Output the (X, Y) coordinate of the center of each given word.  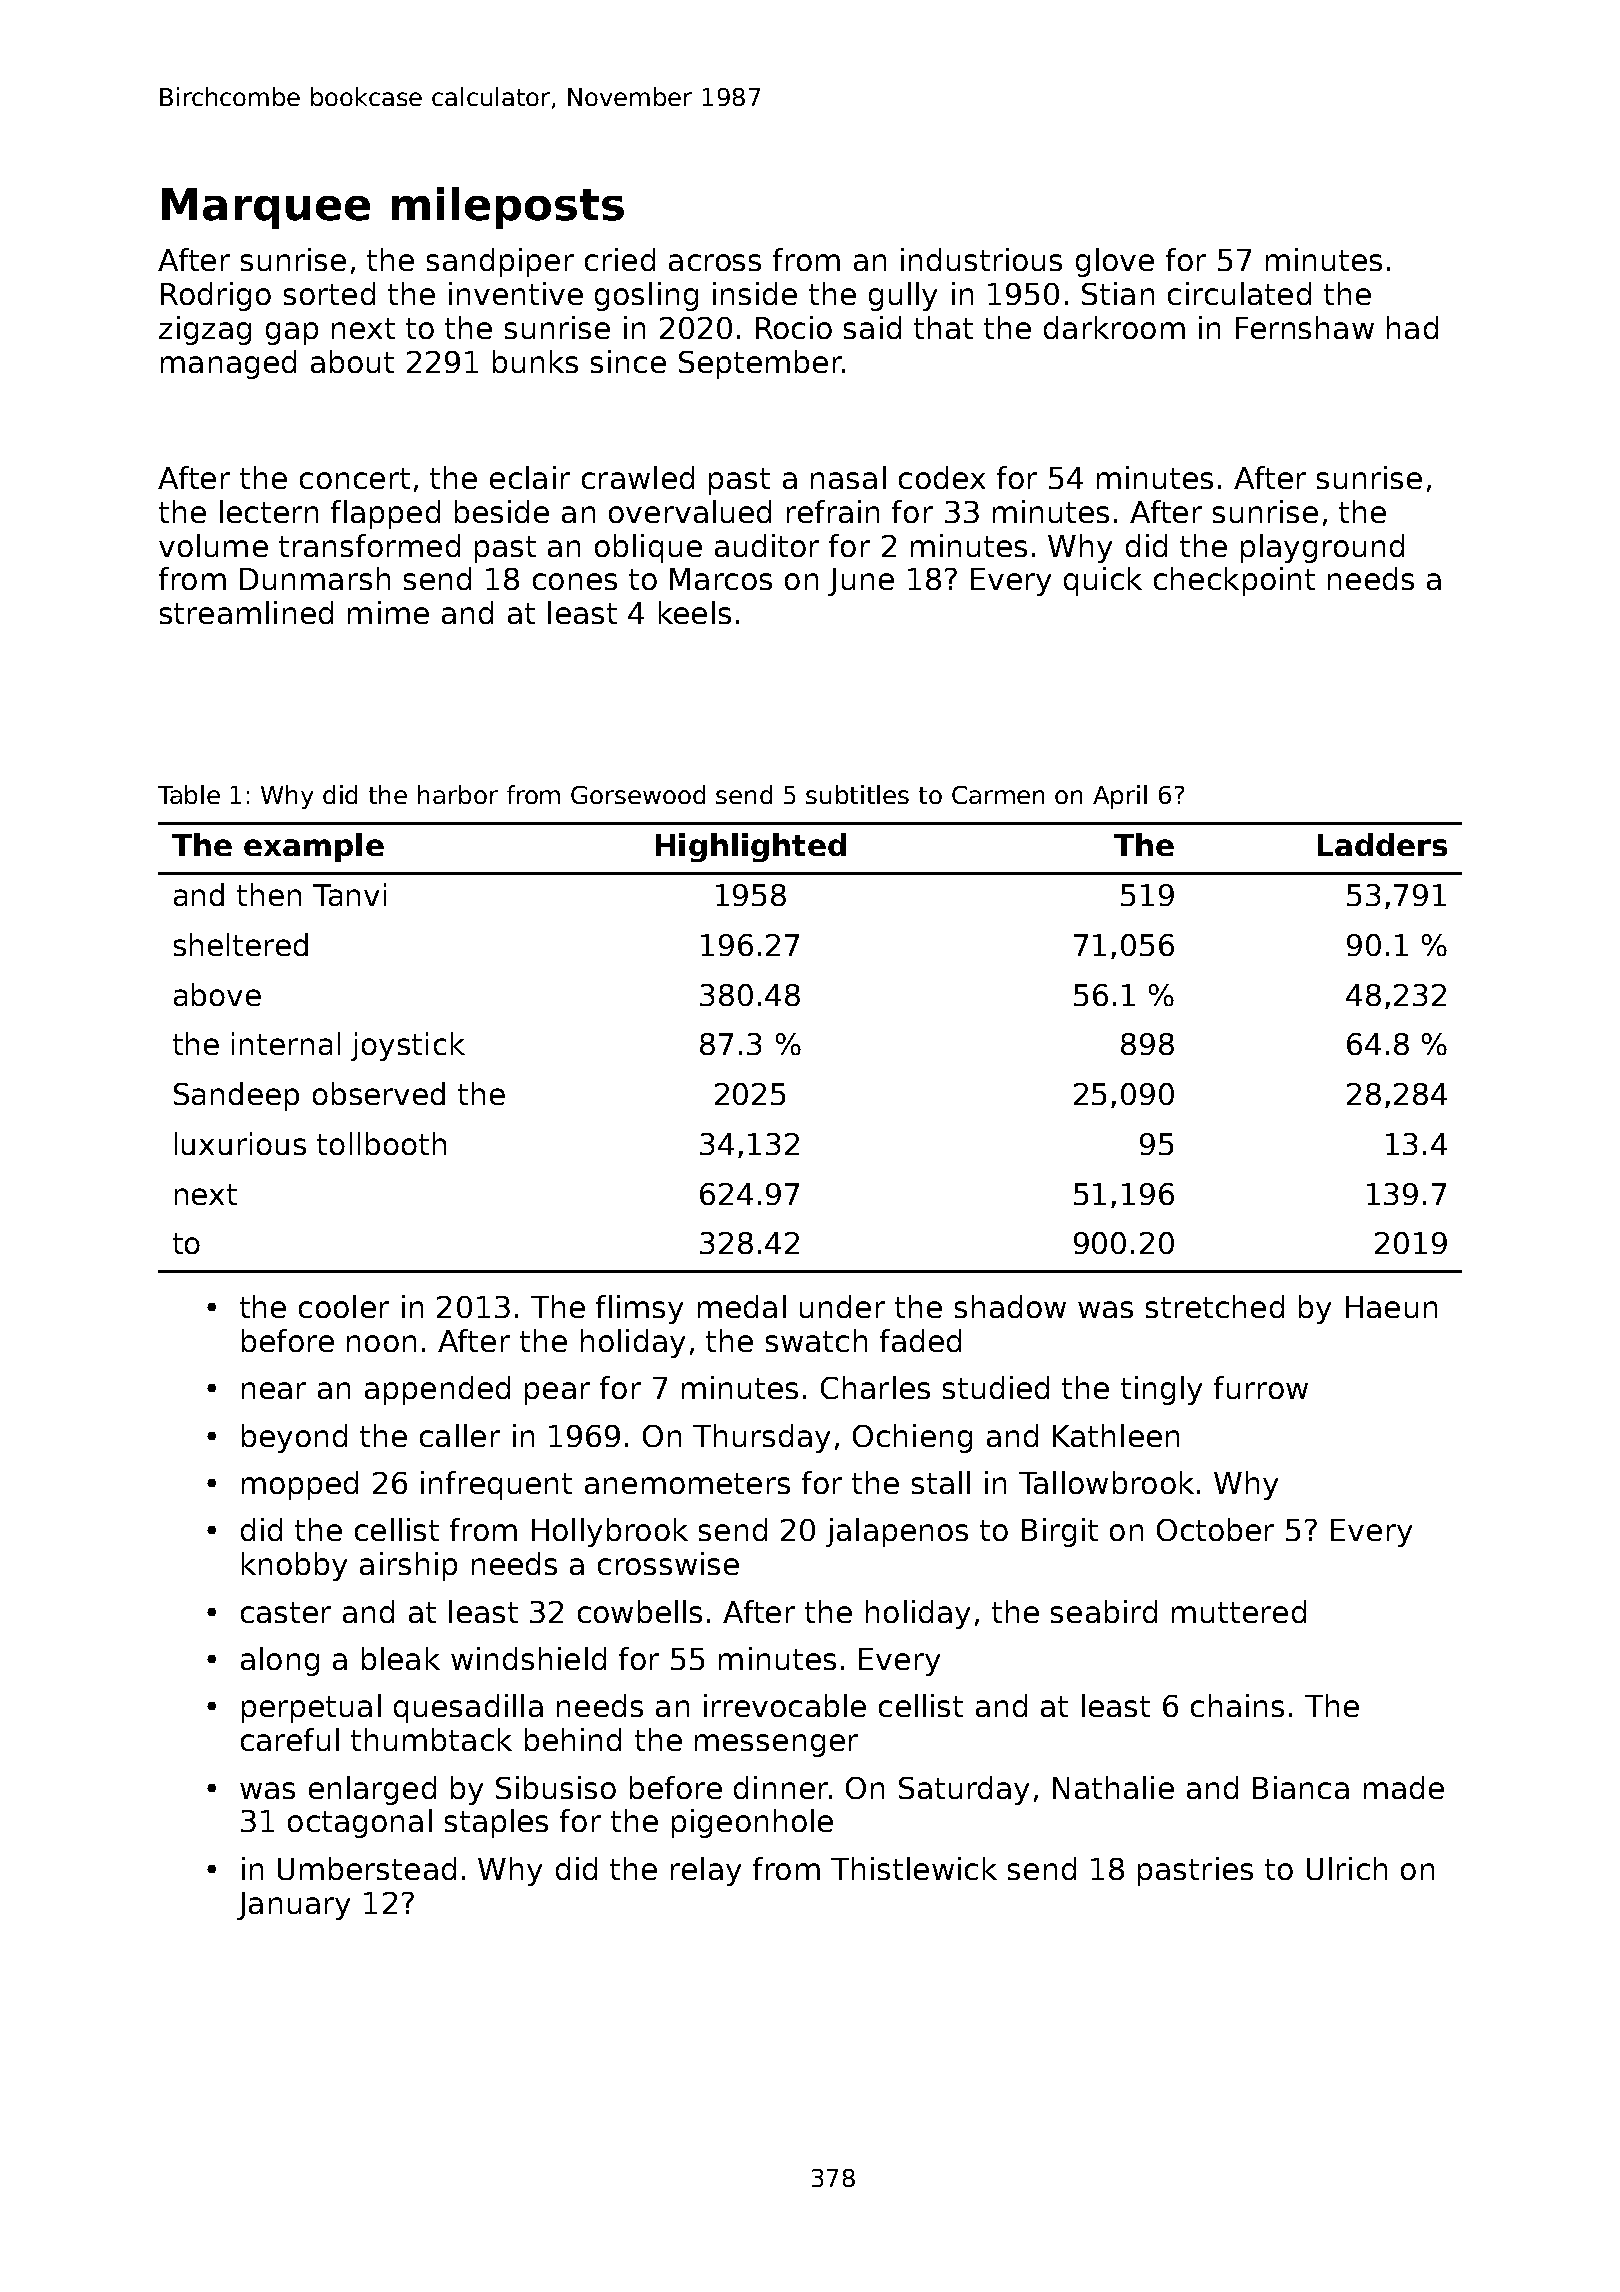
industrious (981, 259)
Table (189, 794)
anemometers (687, 1483)
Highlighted (751, 847)
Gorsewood (638, 794)
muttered (1239, 1611)
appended (437, 1390)
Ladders (1382, 844)
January (293, 1906)
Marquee (266, 208)
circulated (1239, 293)
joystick (408, 1046)
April (1120, 797)
